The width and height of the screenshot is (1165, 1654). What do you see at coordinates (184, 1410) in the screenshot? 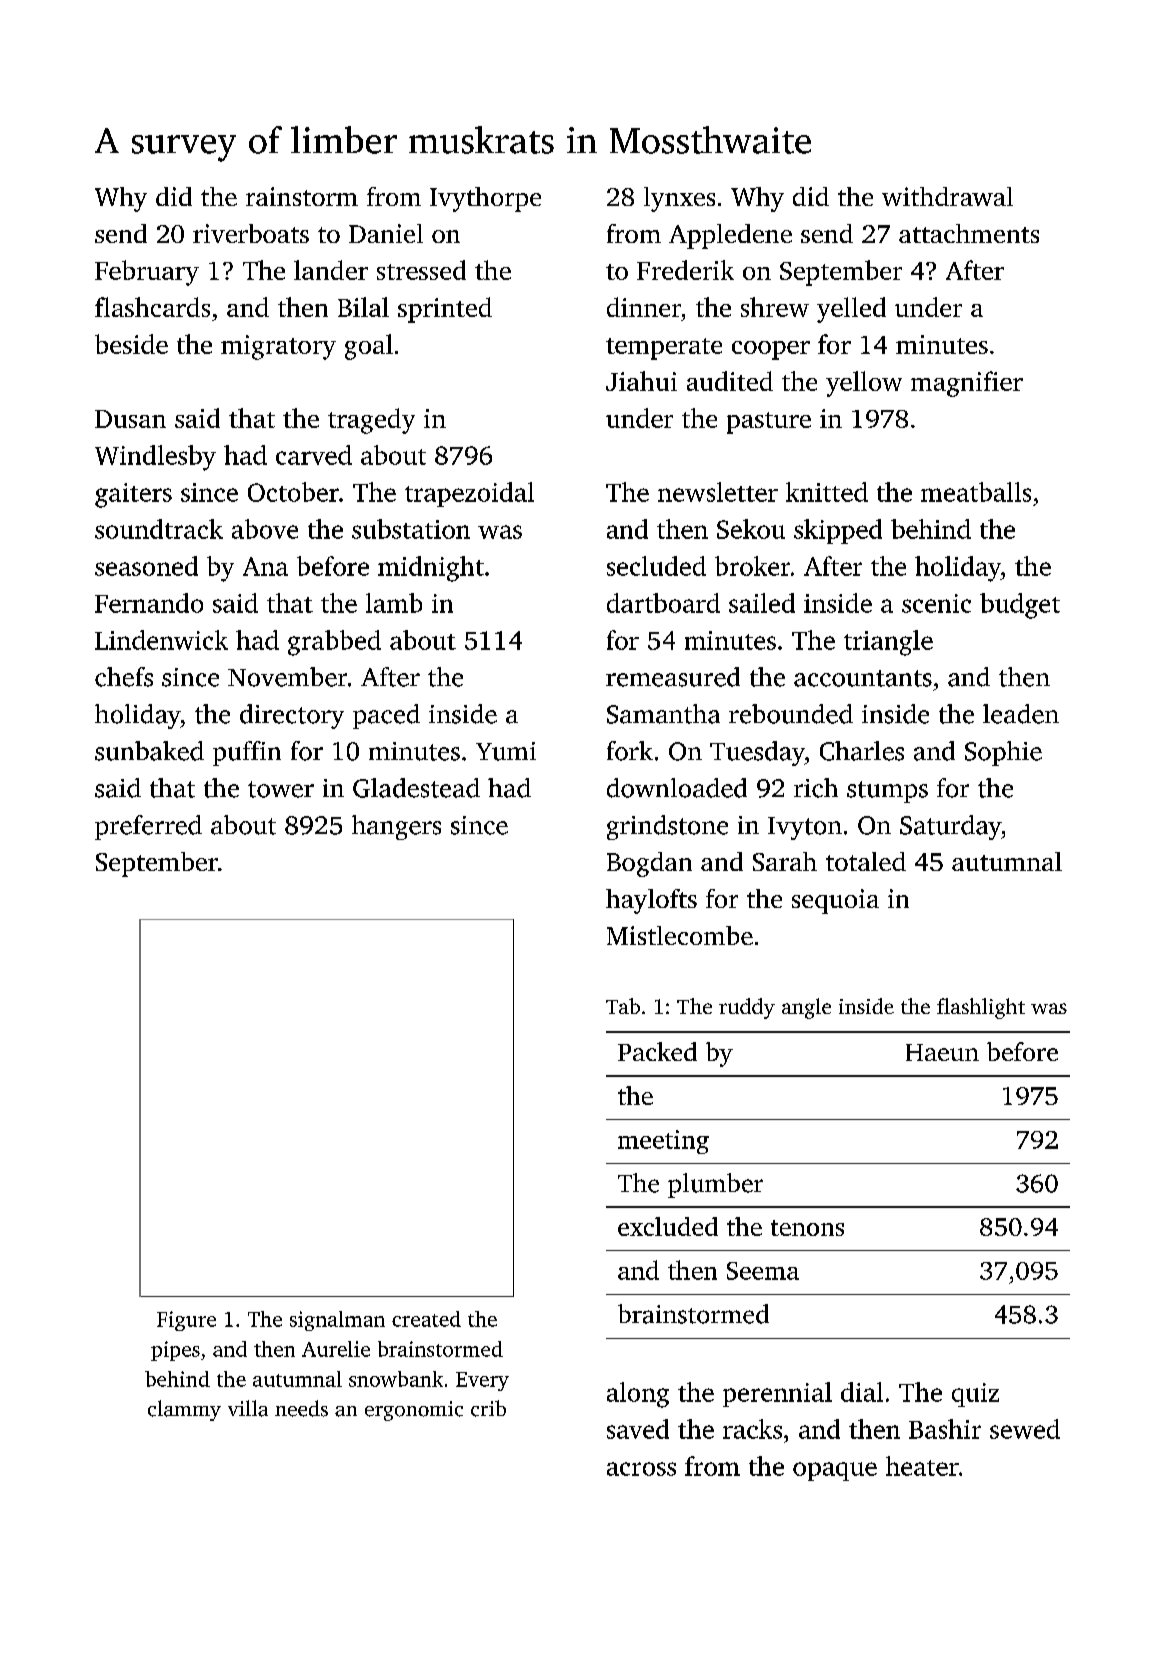
I see `clammy` at bounding box center [184, 1410].
